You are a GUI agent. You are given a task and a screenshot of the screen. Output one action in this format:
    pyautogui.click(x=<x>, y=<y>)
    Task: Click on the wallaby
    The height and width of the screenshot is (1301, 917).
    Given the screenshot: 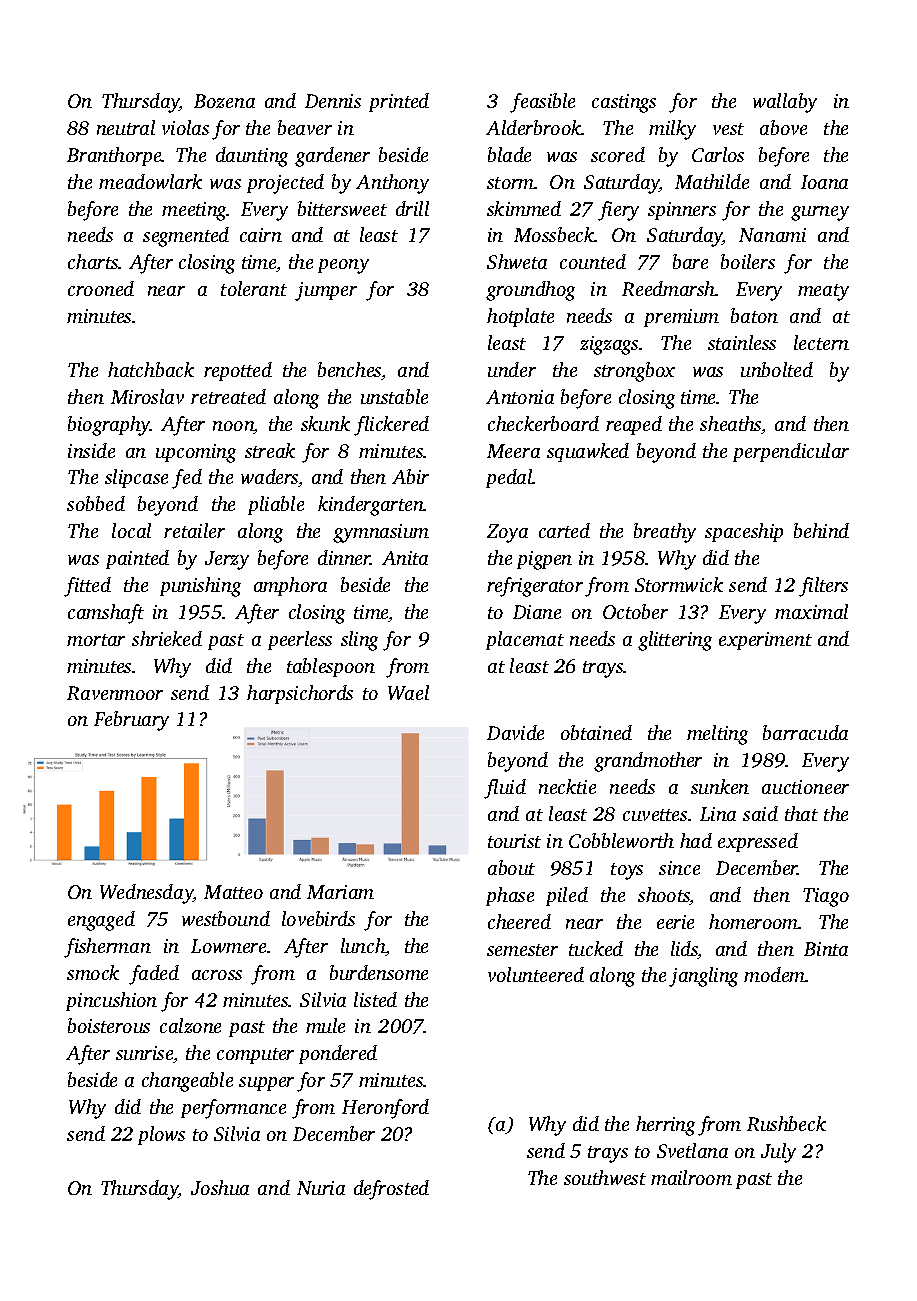 What is the action you would take?
    pyautogui.click(x=785, y=103)
